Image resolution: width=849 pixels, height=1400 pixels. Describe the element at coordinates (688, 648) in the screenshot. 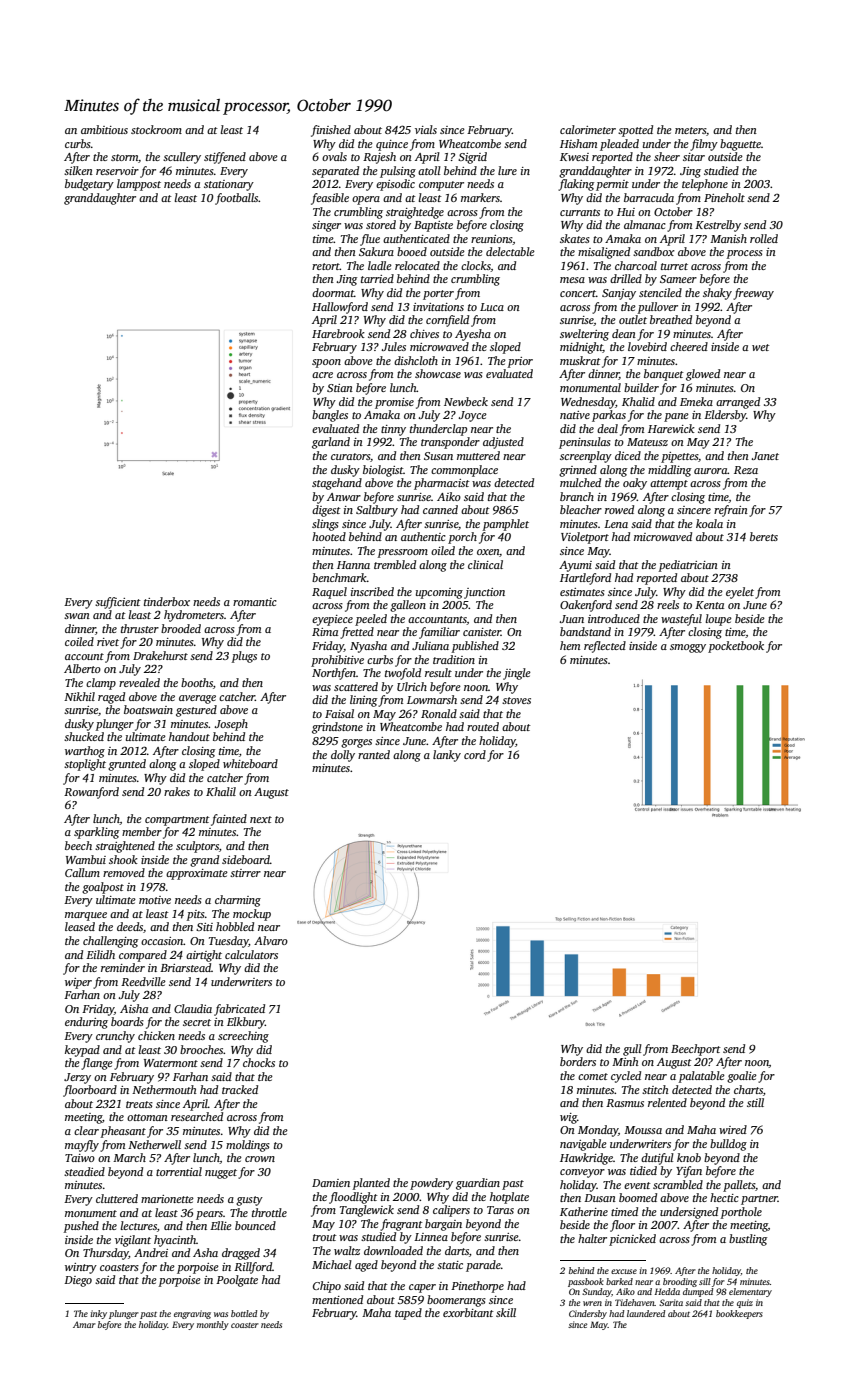

I see `smoggy` at that location.
